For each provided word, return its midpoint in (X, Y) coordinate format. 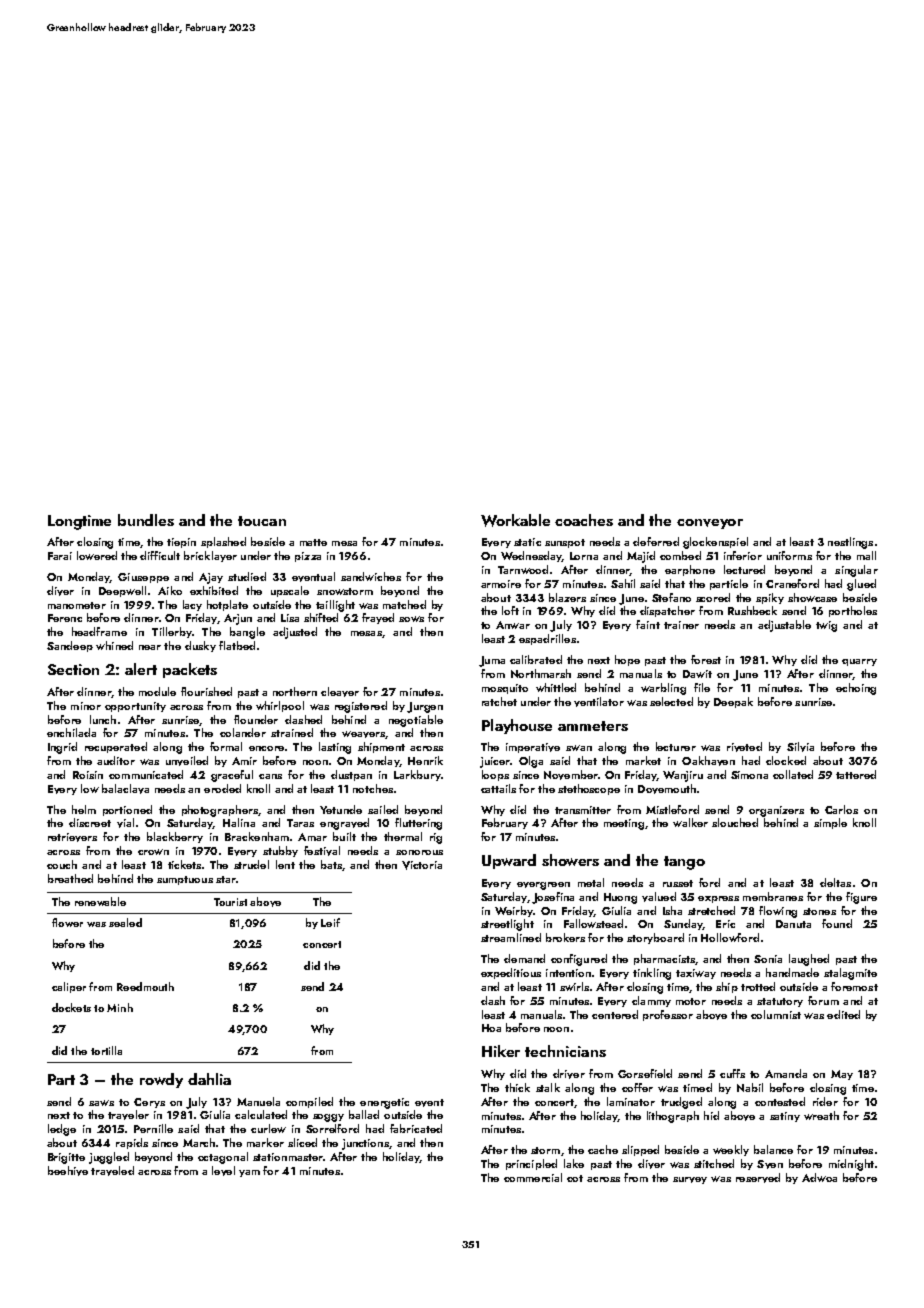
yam (249, 1173)
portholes (853, 611)
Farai (60, 556)
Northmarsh (541, 673)
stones (819, 911)
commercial (533, 1177)
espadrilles (547, 639)
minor (86, 706)
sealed (125, 922)
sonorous (419, 852)
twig (826, 626)
